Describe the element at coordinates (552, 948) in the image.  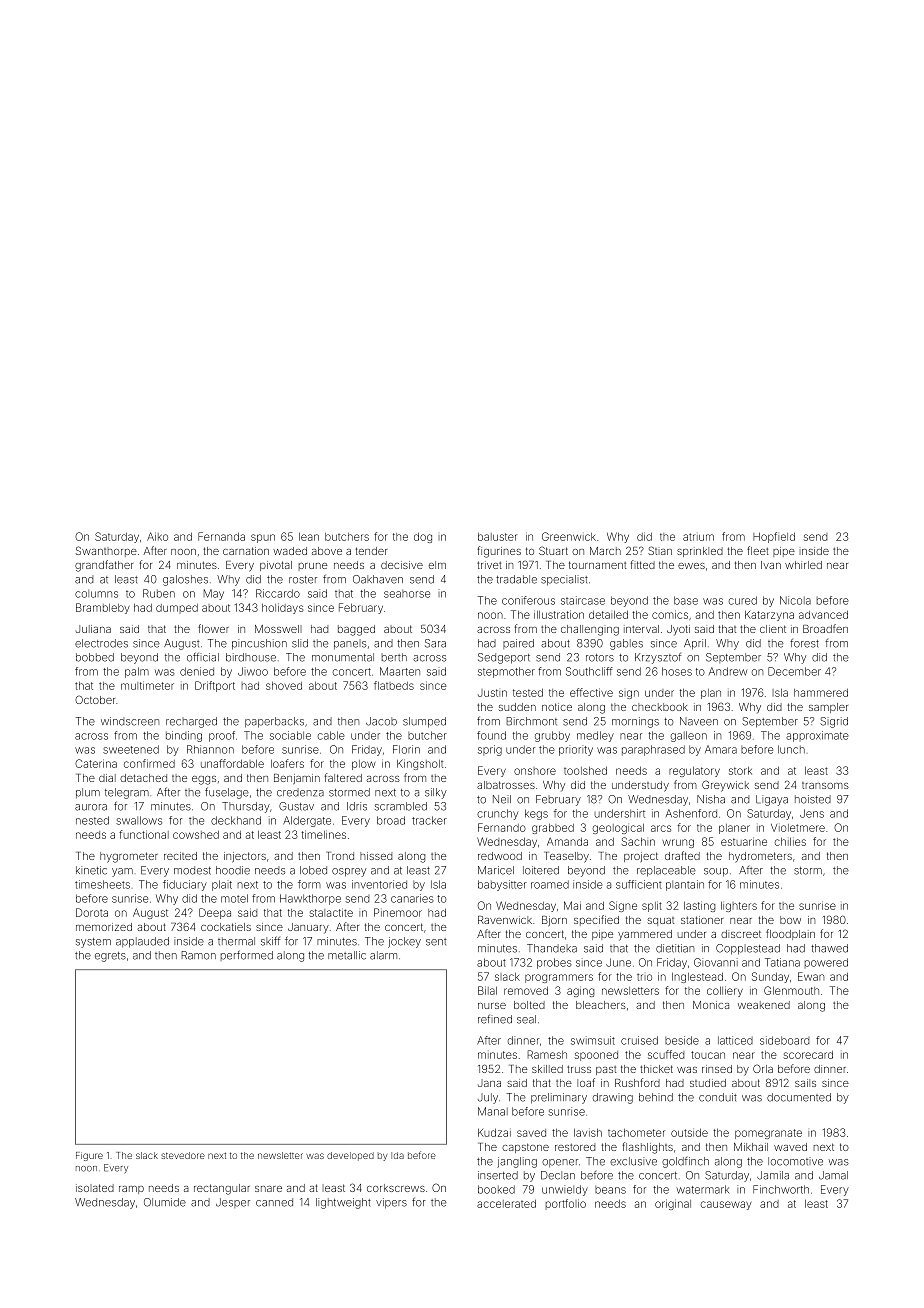
I see `Thandeka` at that location.
